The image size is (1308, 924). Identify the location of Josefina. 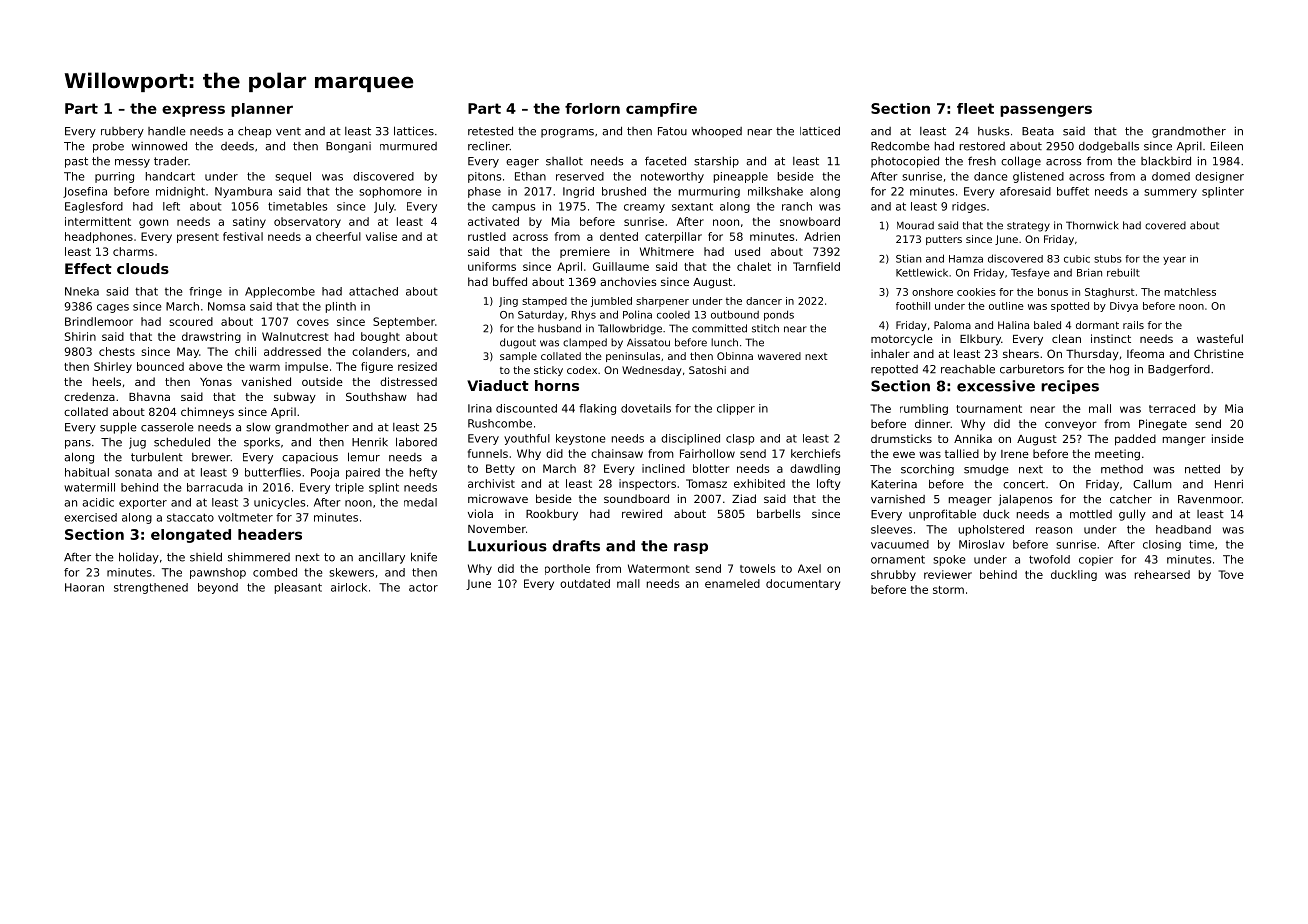
(85, 192).
